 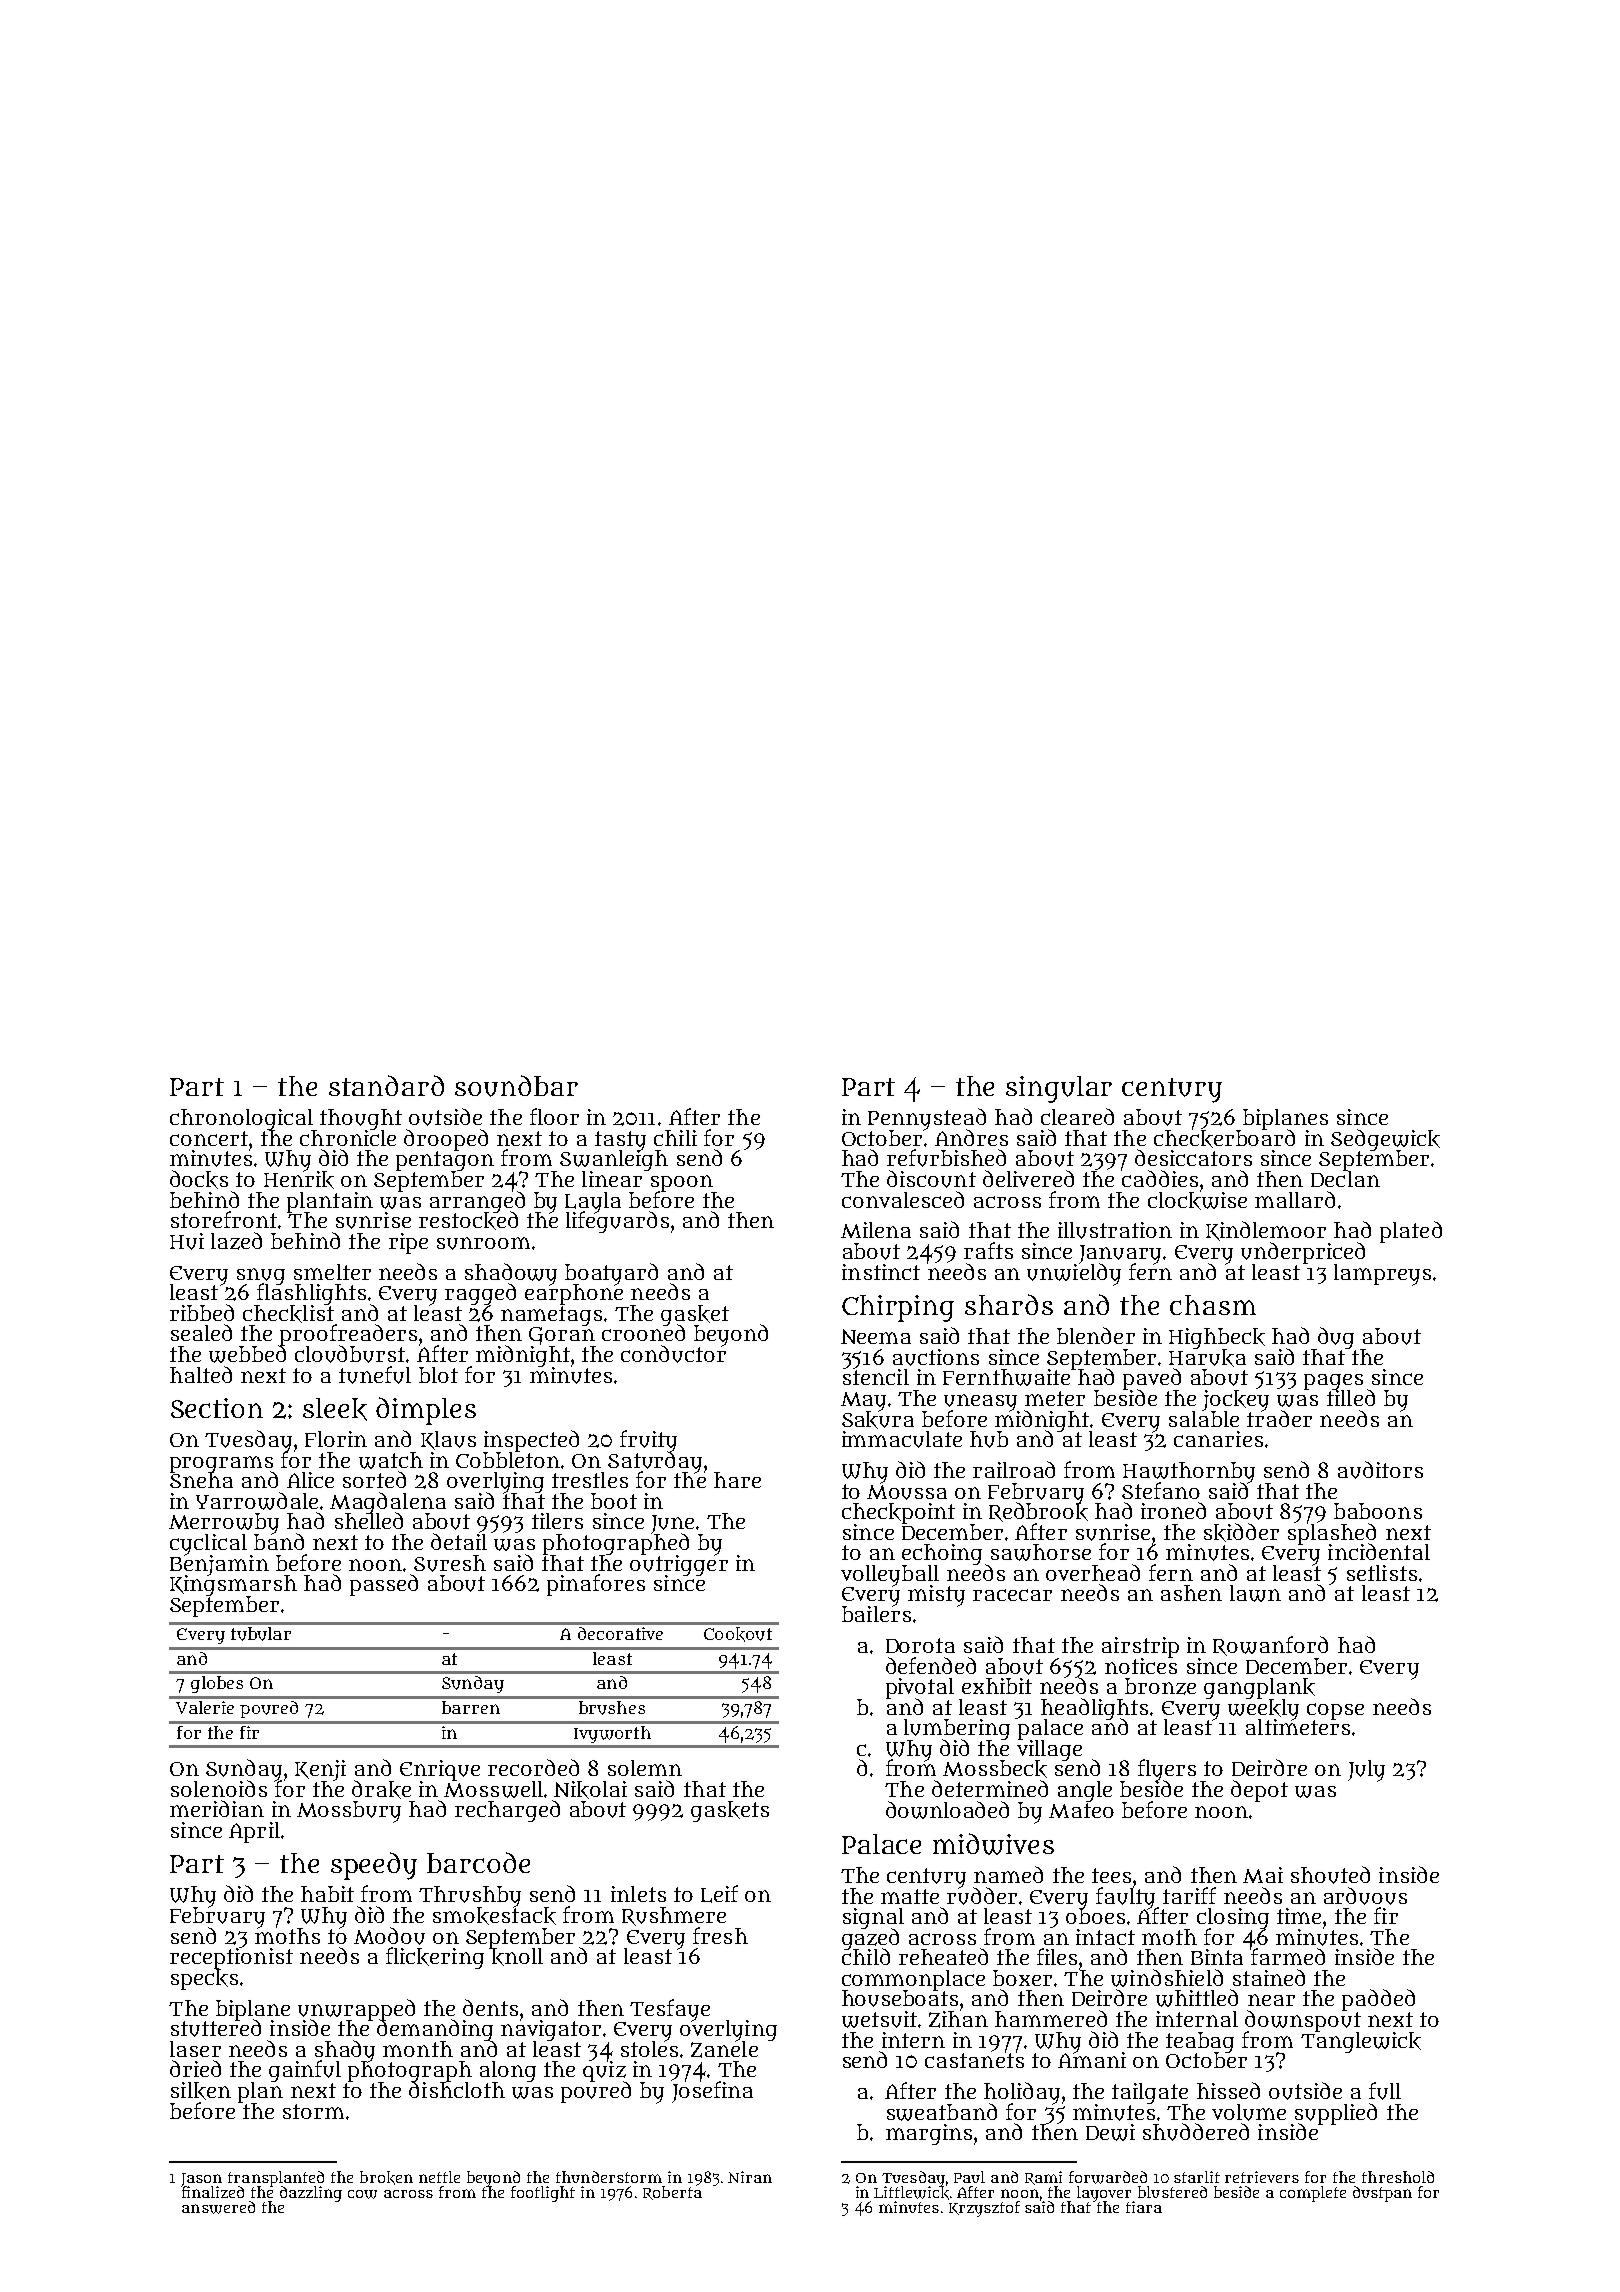 I want to click on answered, so click(x=218, y=2207).
